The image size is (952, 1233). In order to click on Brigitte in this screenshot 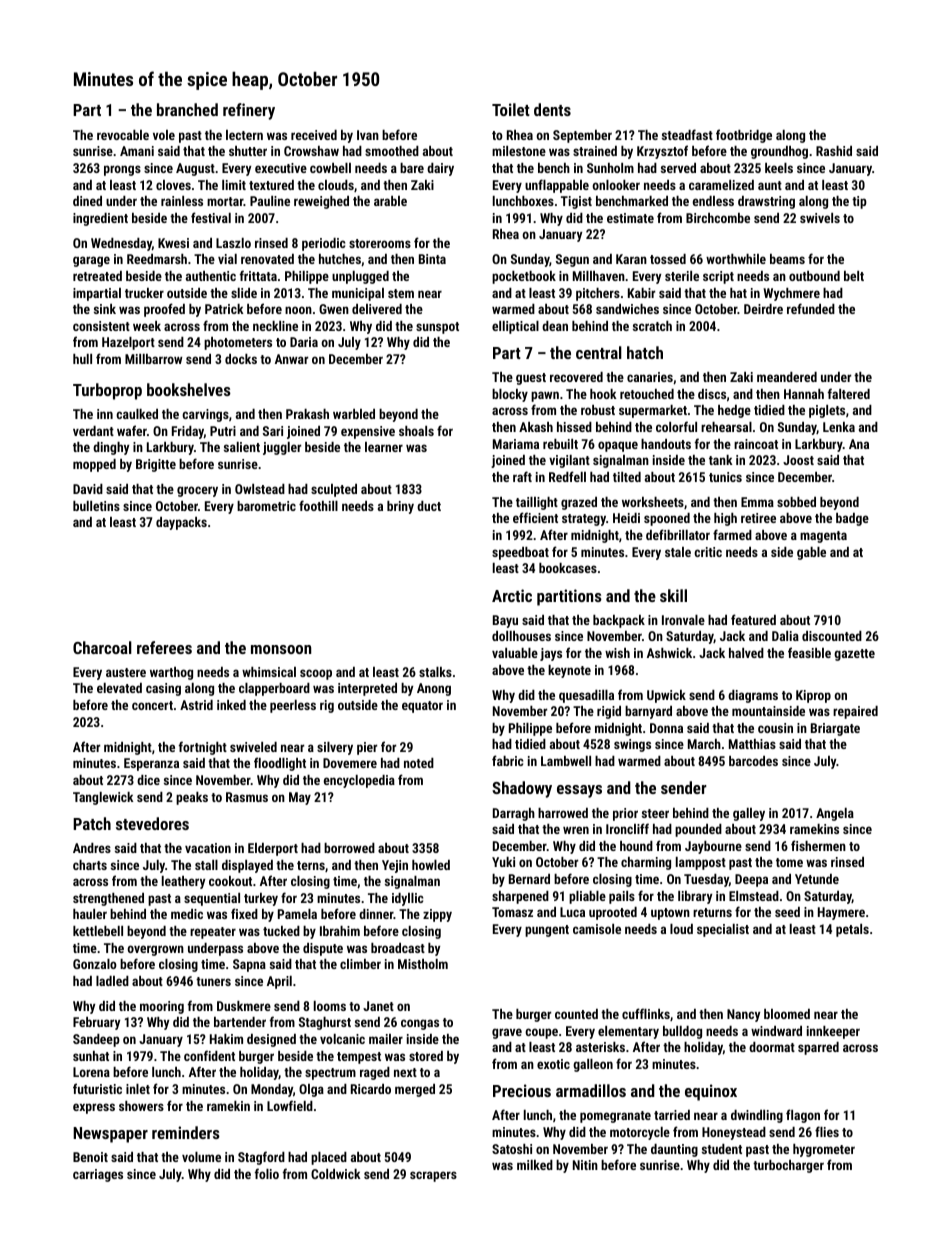, I will do `click(156, 465)`.
